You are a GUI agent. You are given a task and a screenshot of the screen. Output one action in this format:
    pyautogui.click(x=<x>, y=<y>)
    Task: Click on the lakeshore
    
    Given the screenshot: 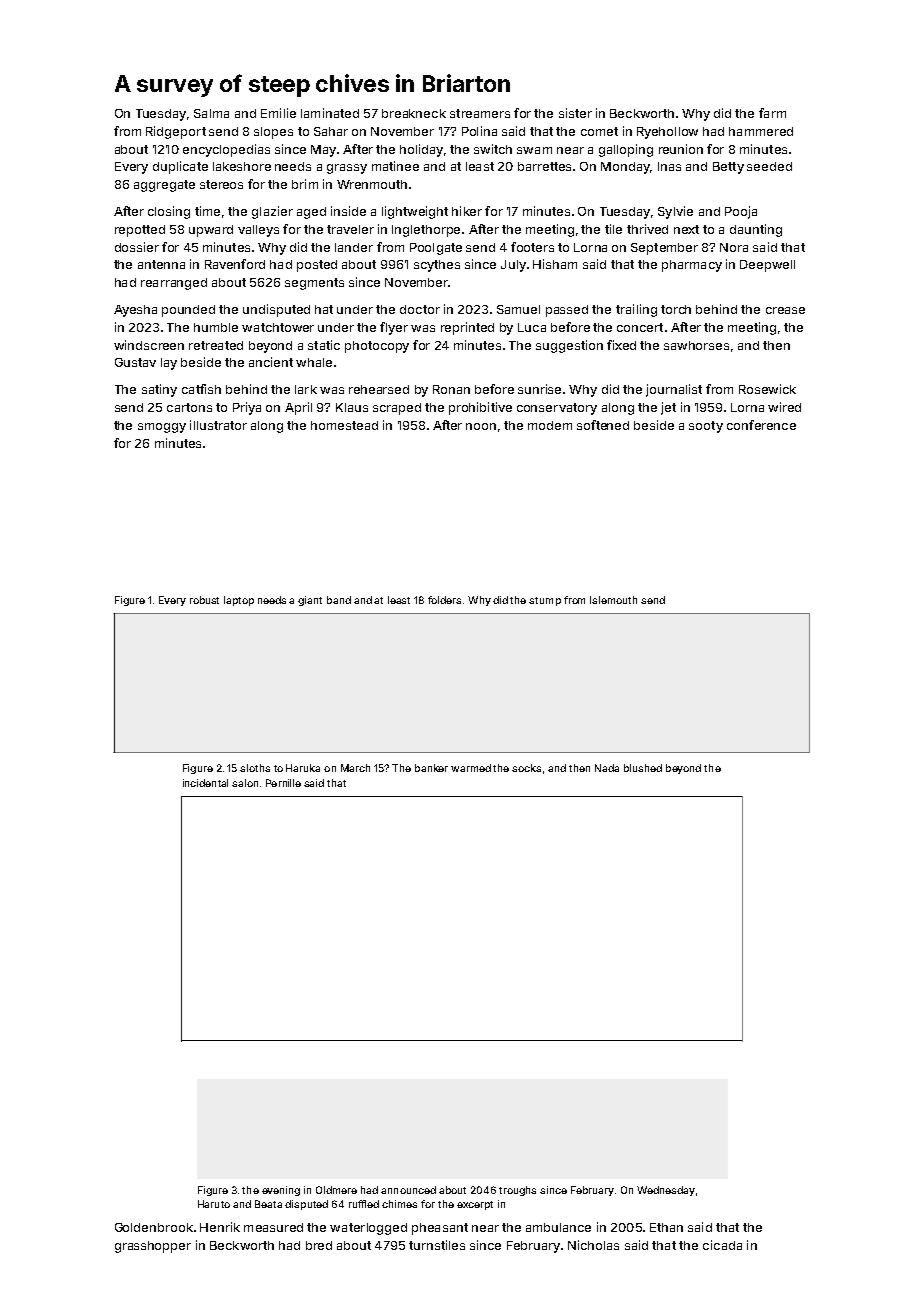 What is the action you would take?
    pyautogui.click(x=242, y=166)
